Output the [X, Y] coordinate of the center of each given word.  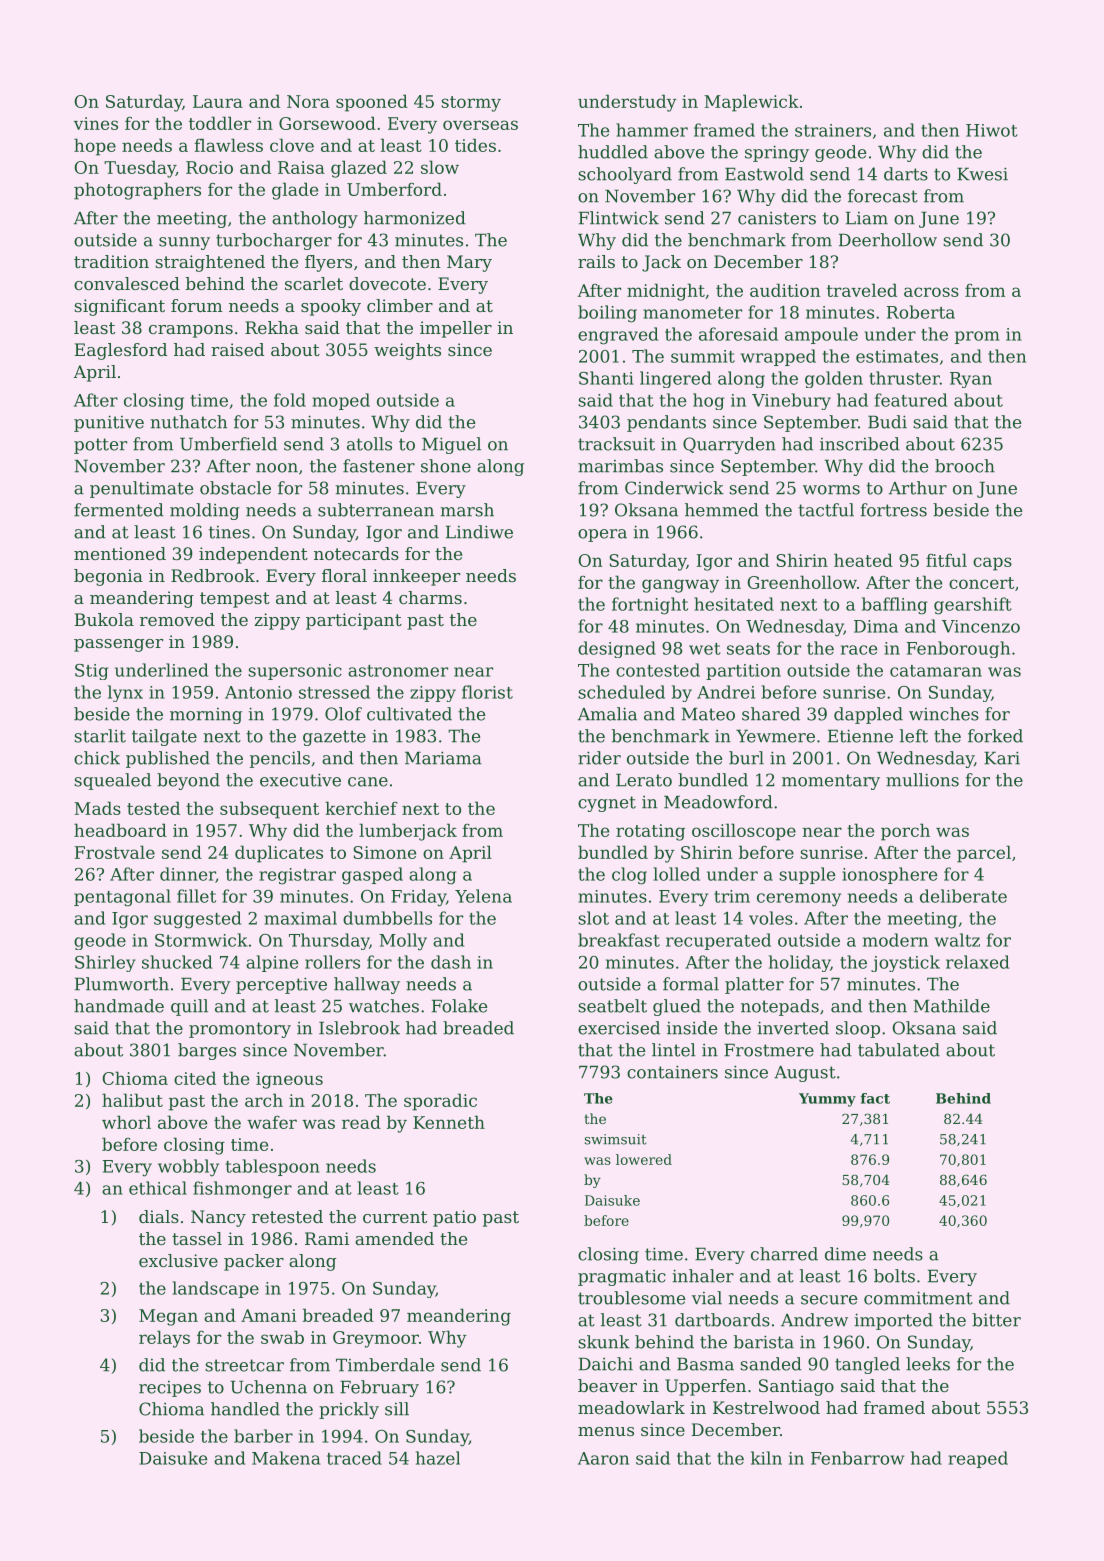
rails [596, 261]
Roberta [920, 312]
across [931, 292]
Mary [469, 263]
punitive [109, 423]
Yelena [483, 896]
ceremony [799, 900]
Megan [168, 1317]
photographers [137, 191]
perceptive [281, 985]
